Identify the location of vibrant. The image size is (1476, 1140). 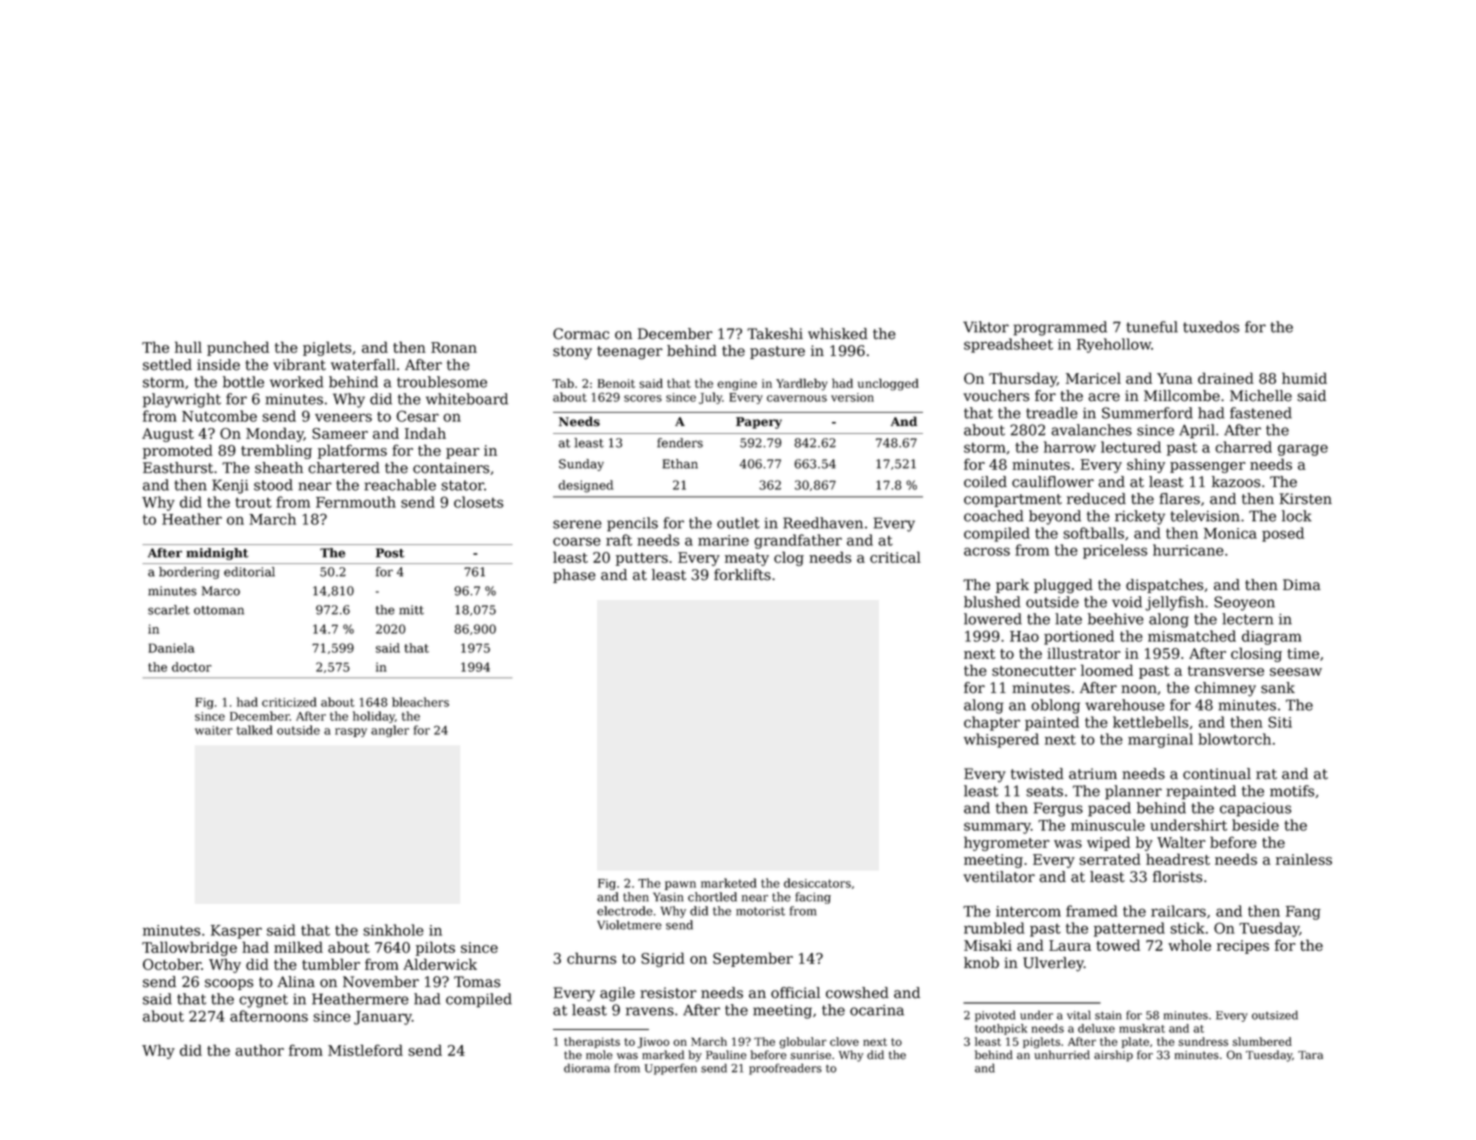
(299, 365).
